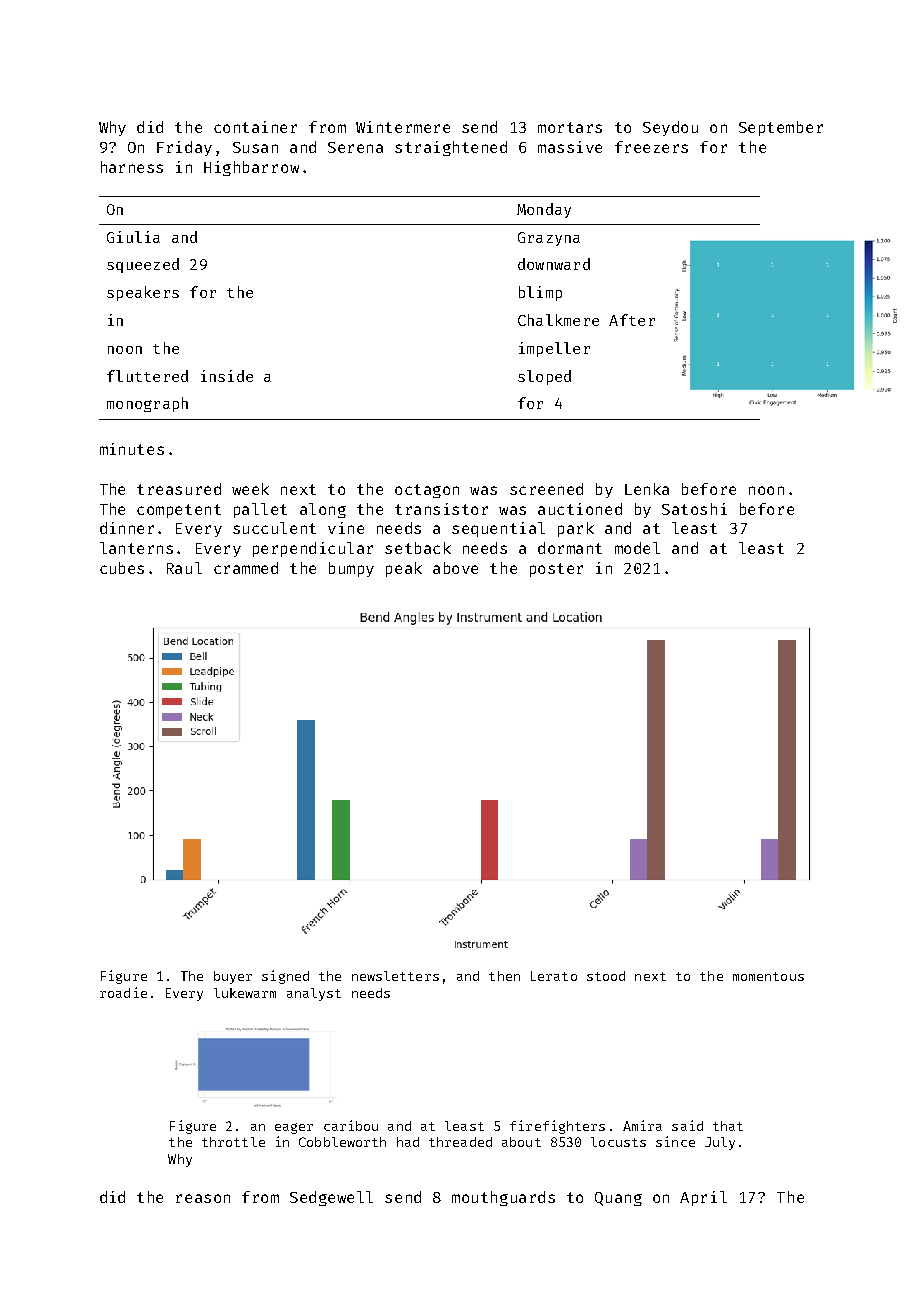  Describe the element at coordinates (694, 509) in the screenshot. I see `Satoshi` at that location.
